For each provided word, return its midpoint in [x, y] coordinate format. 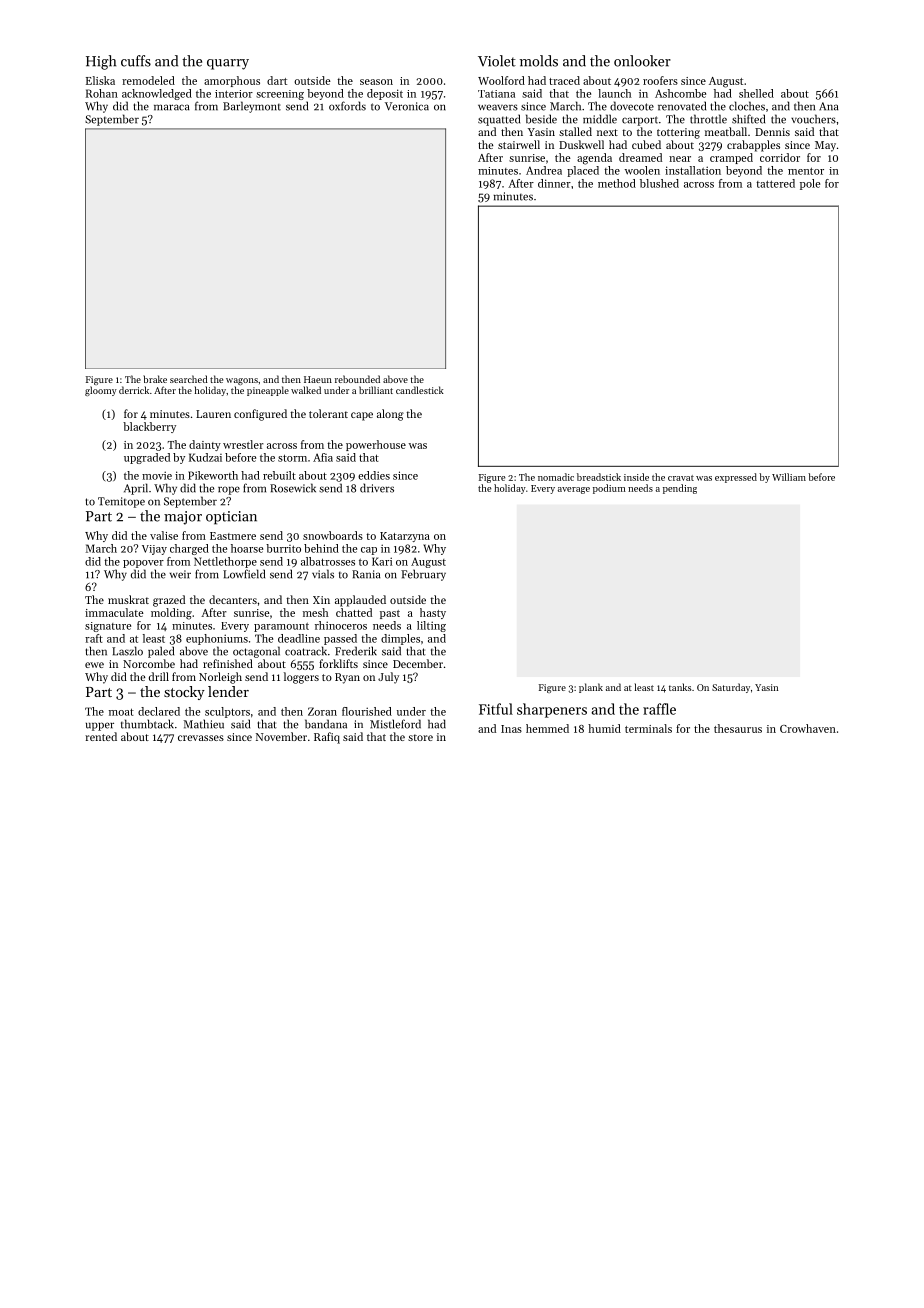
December [418, 663]
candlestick [420, 390]
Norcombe [149, 663]
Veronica [407, 106]
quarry [228, 64]
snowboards [333, 535]
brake [155, 379]
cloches [747, 106]
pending [680, 489]
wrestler [243, 444]
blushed [659, 183]
